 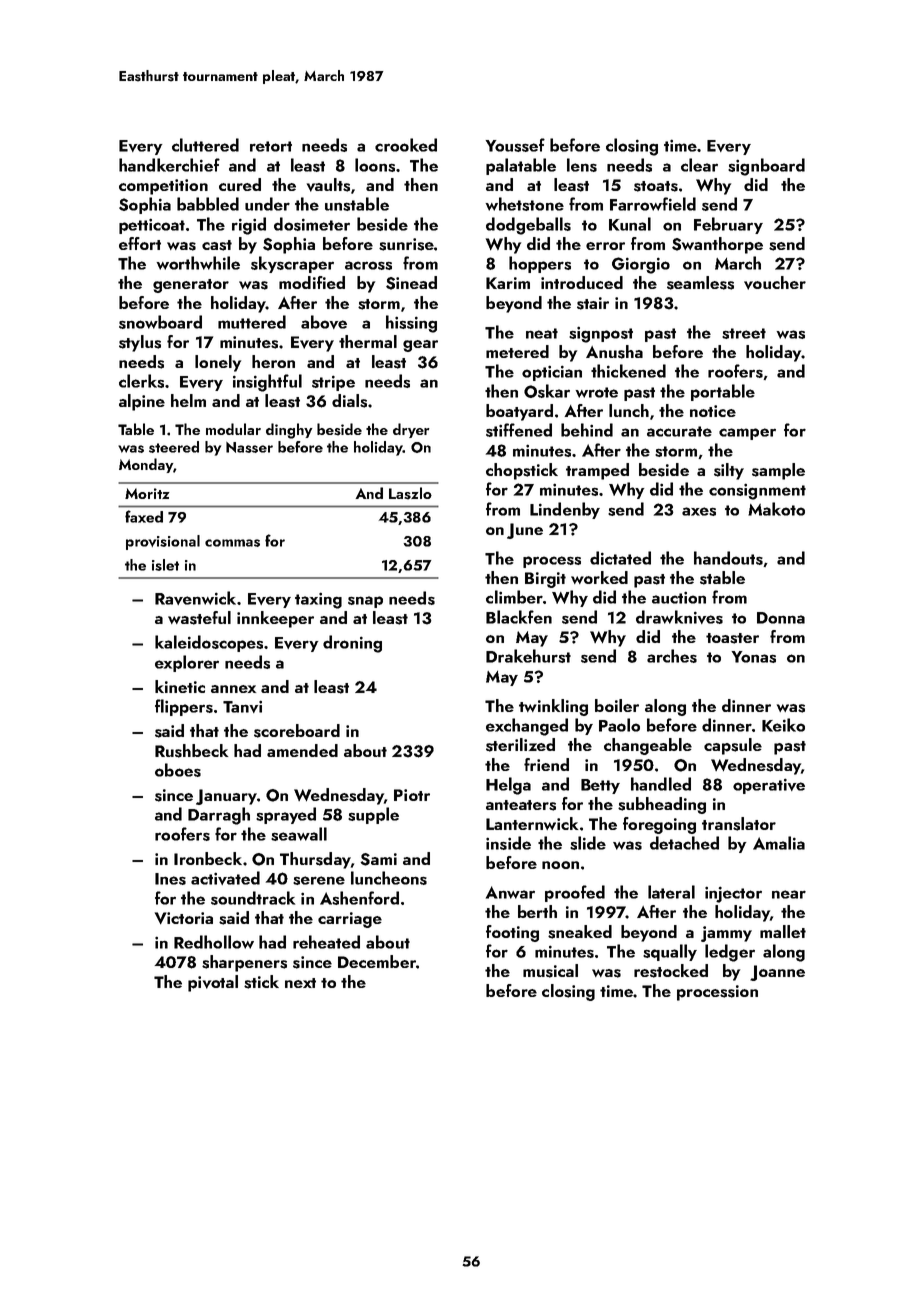 What do you see at coordinates (232, 543) in the page?
I see `commas` at bounding box center [232, 543].
